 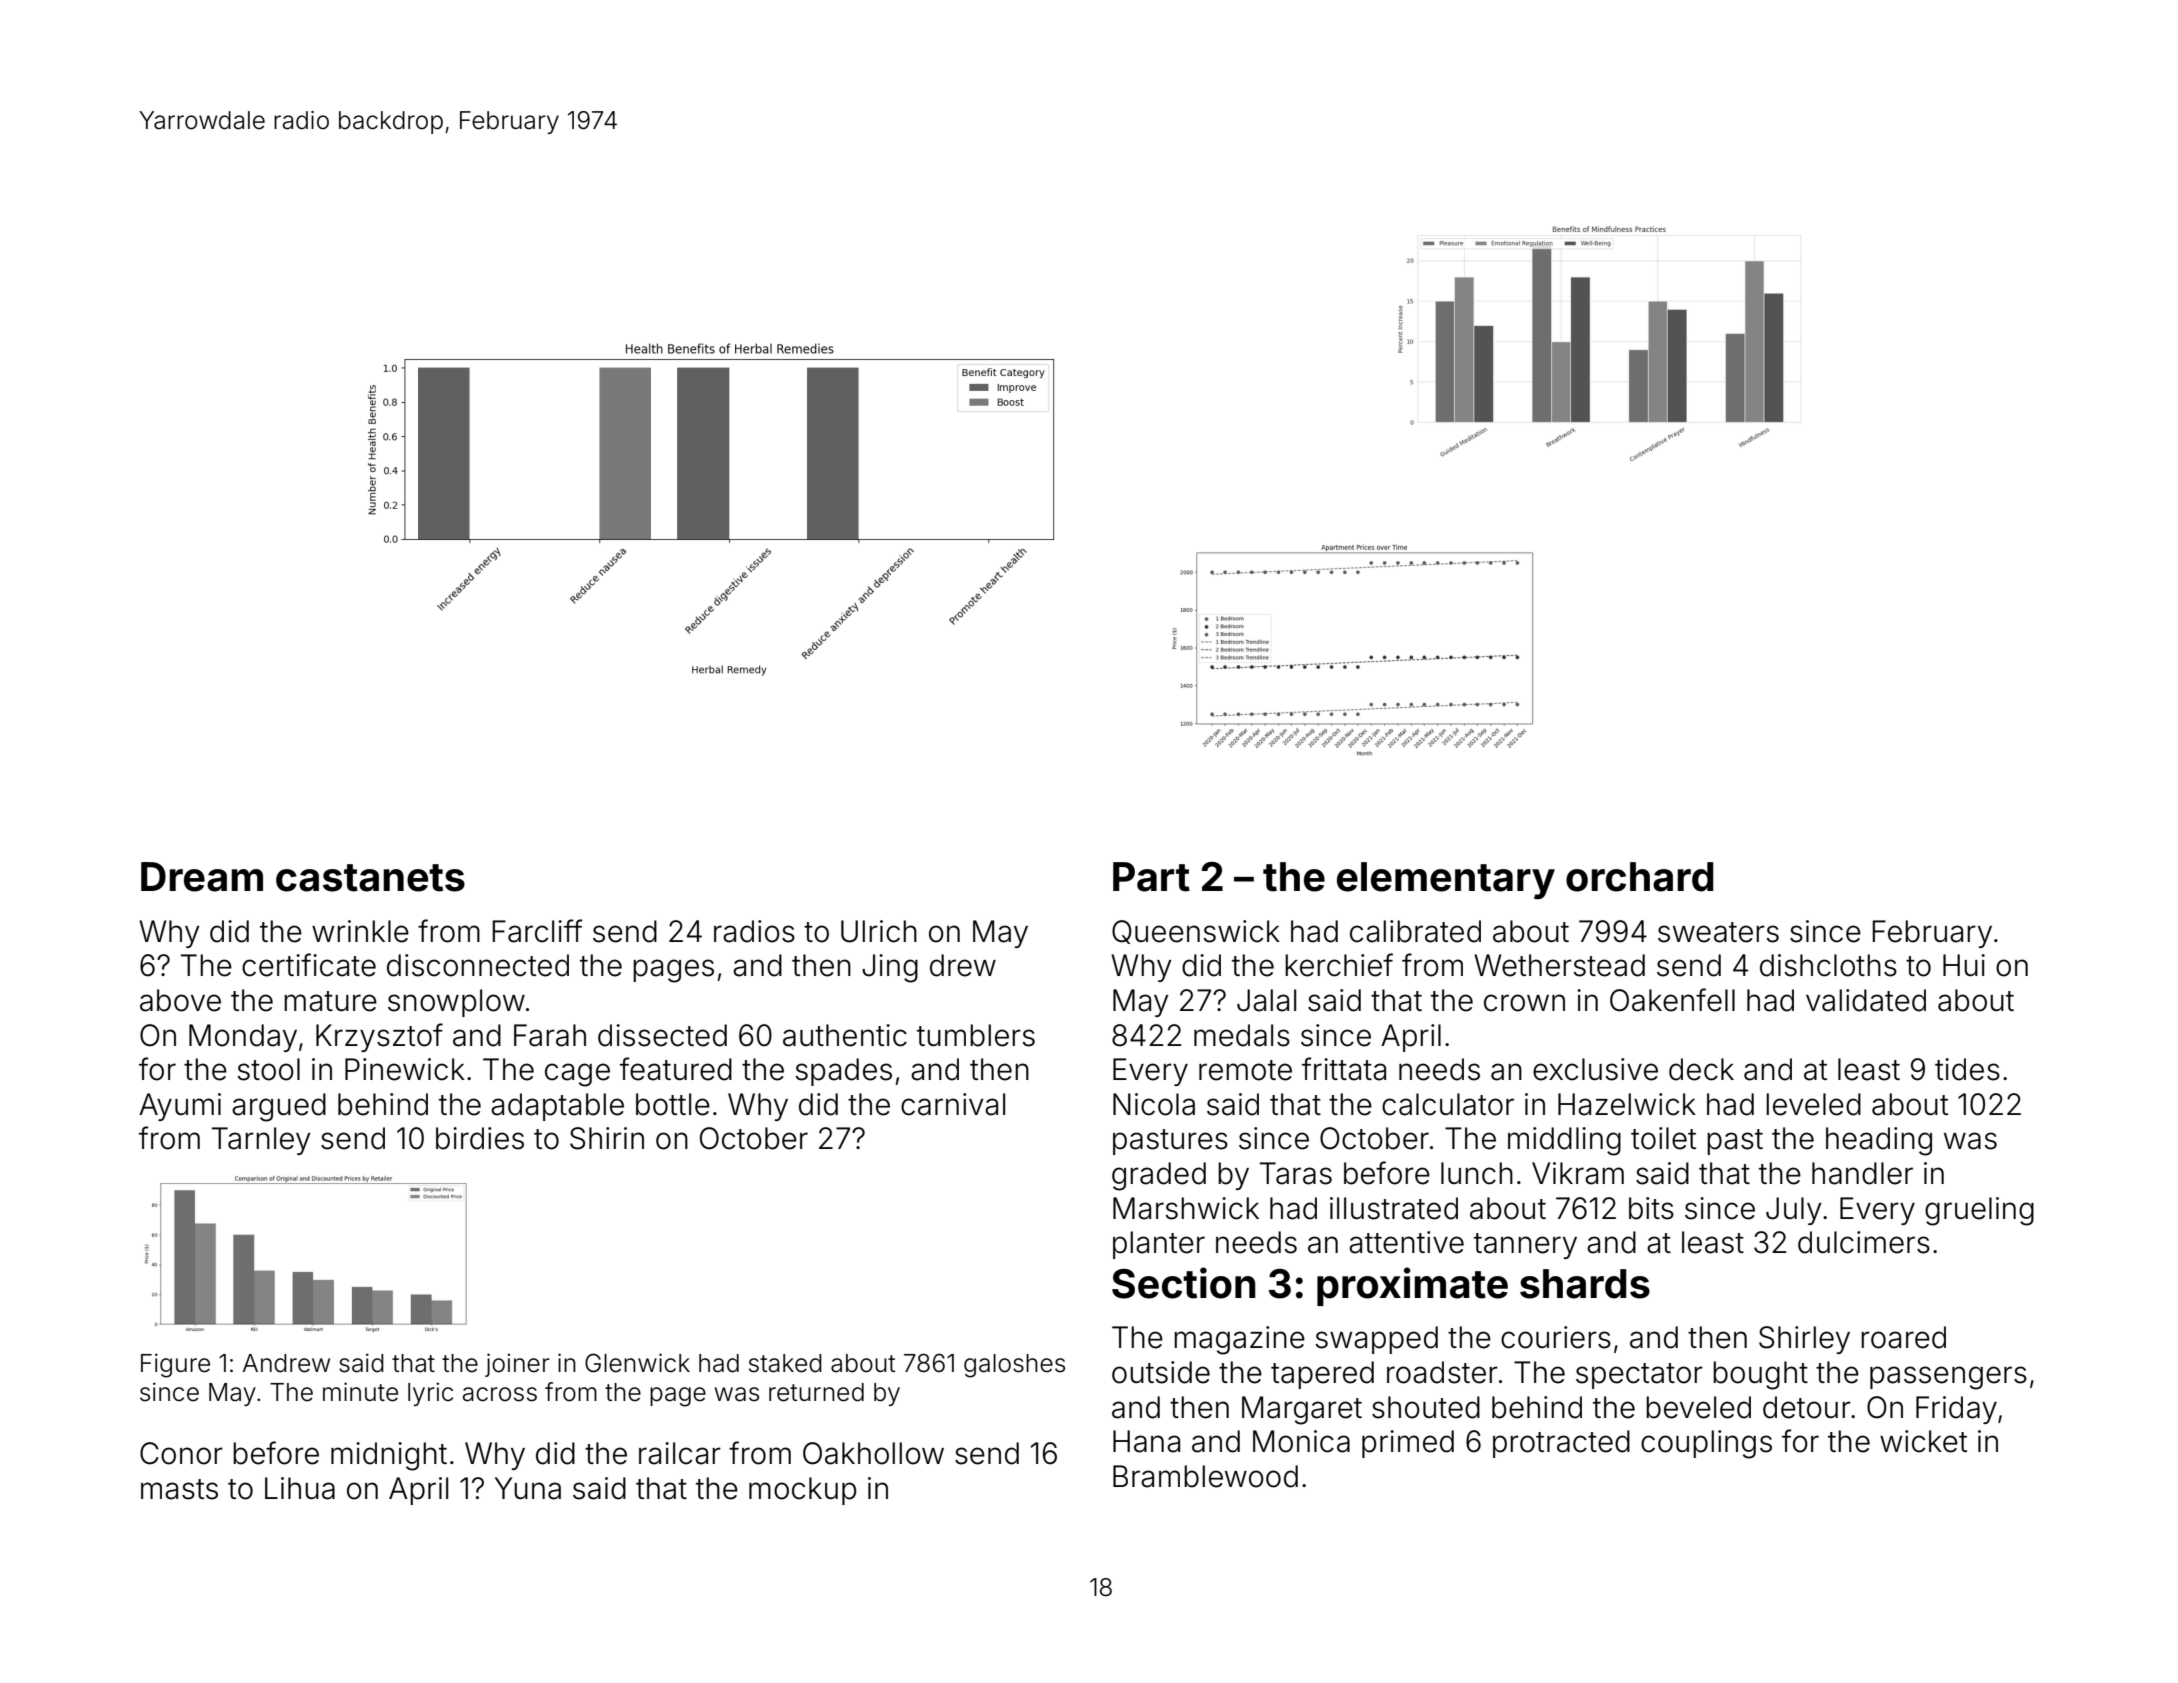 What do you see at coordinates (1595, 1069) in the document?
I see `exclusive` at bounding box center [1595, 1069].
